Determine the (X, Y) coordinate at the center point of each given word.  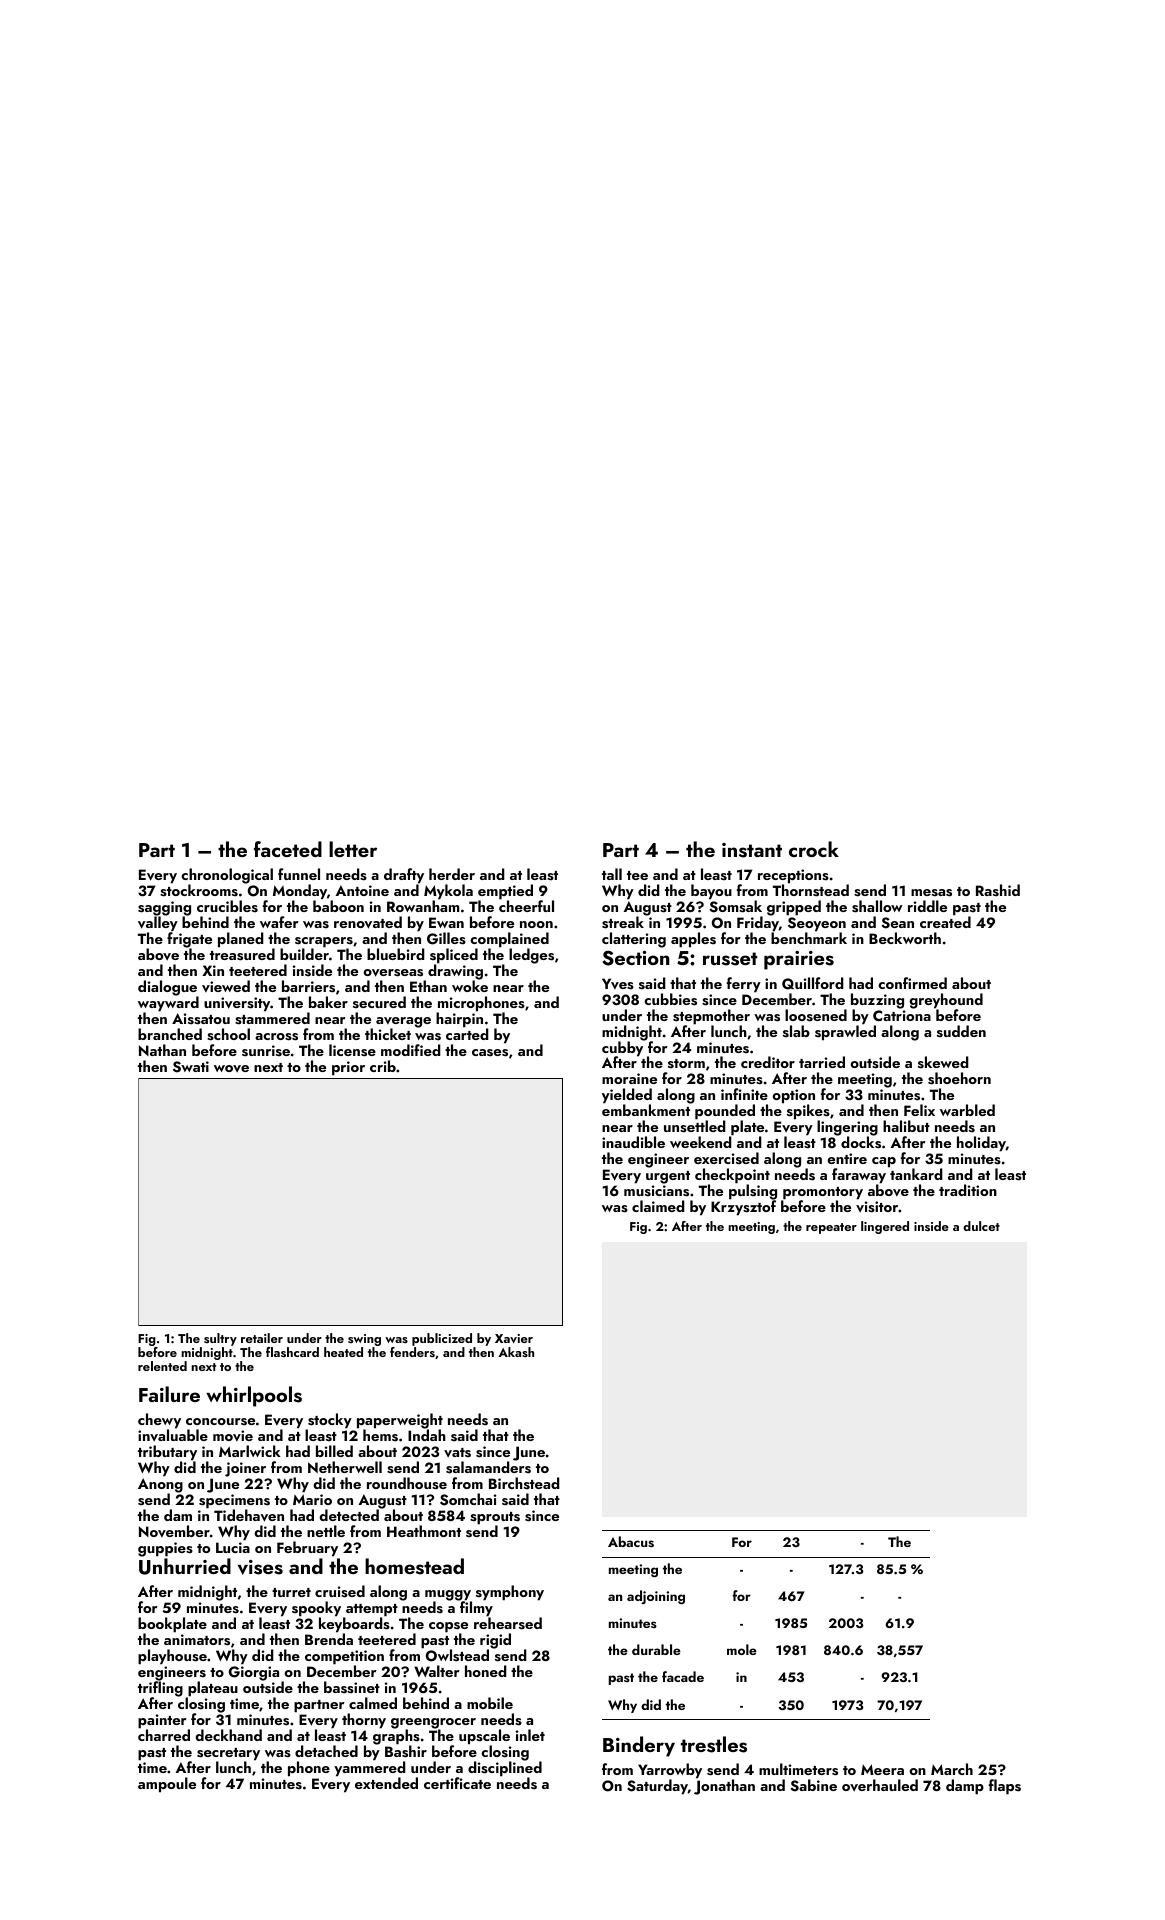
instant (752, 850)
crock (814, 849)
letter (353, 849)
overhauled (880, 1785)
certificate (457, 1783)
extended (386, 1783)
